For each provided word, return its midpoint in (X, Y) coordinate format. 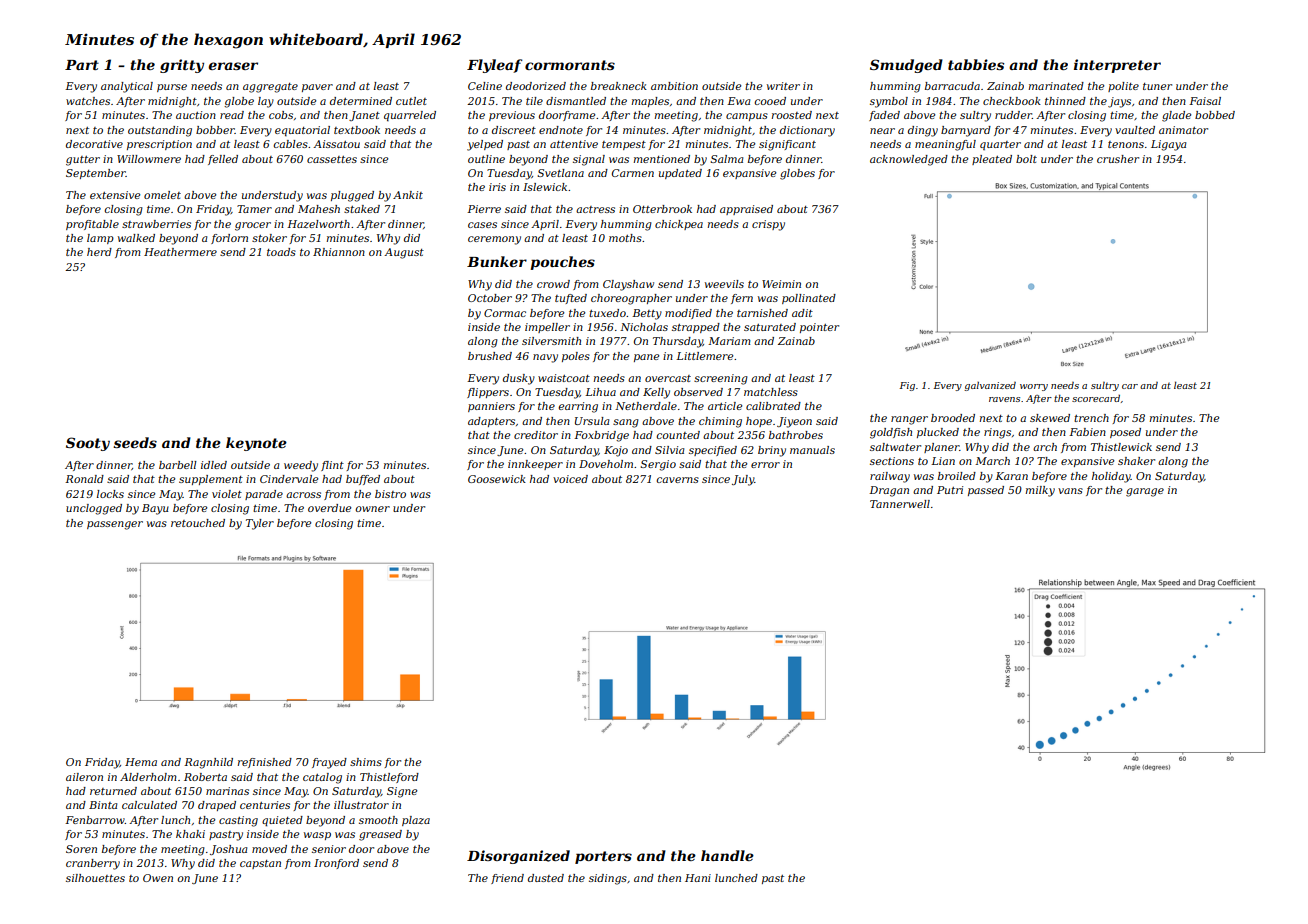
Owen (158, 878)
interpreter (1117, 66)
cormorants (570, 65)
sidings (608, 879)
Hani (698, 878)
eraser (233, 66)
